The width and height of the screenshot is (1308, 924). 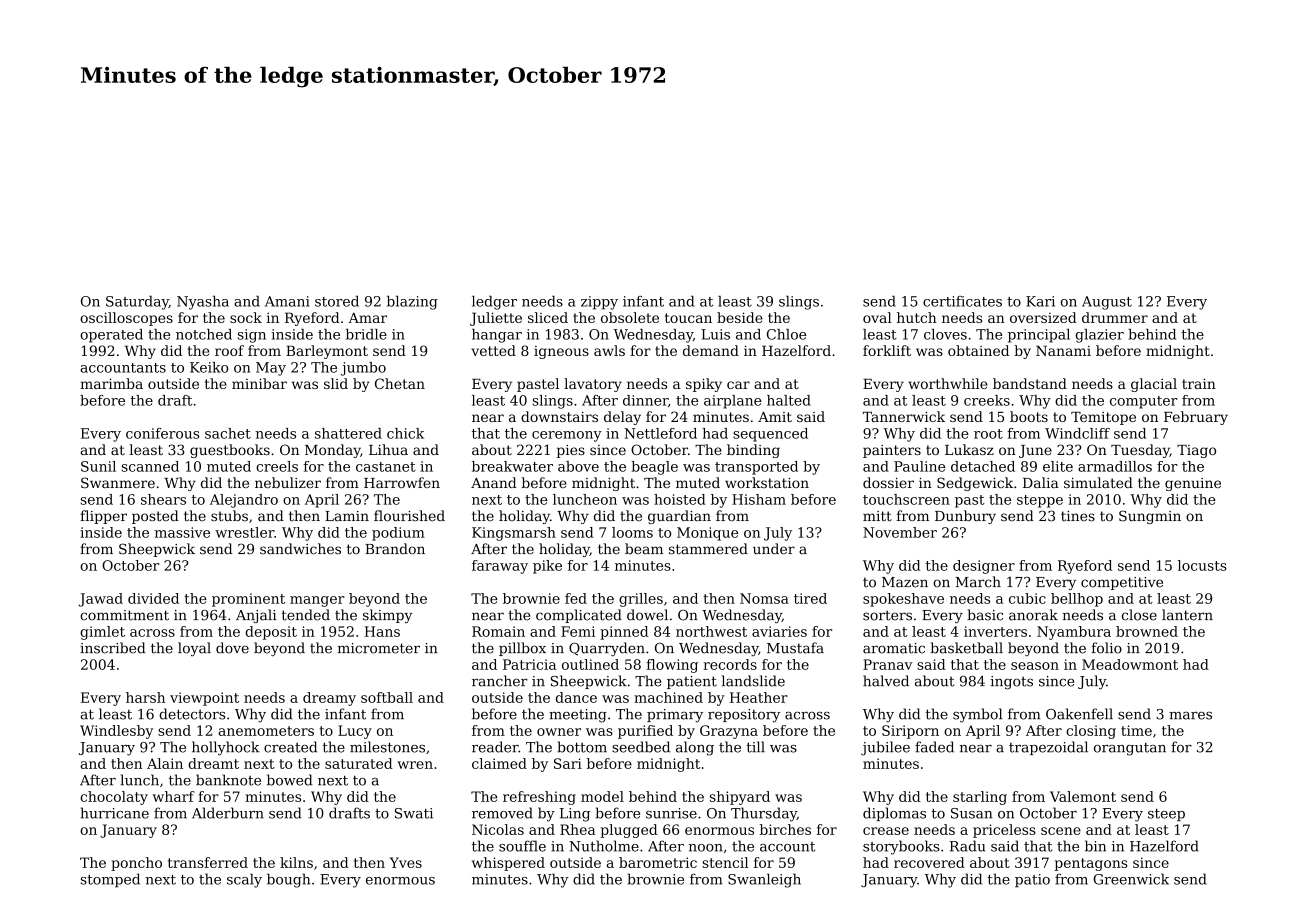 I want to click on Amani, so click(x=287, y=301).
